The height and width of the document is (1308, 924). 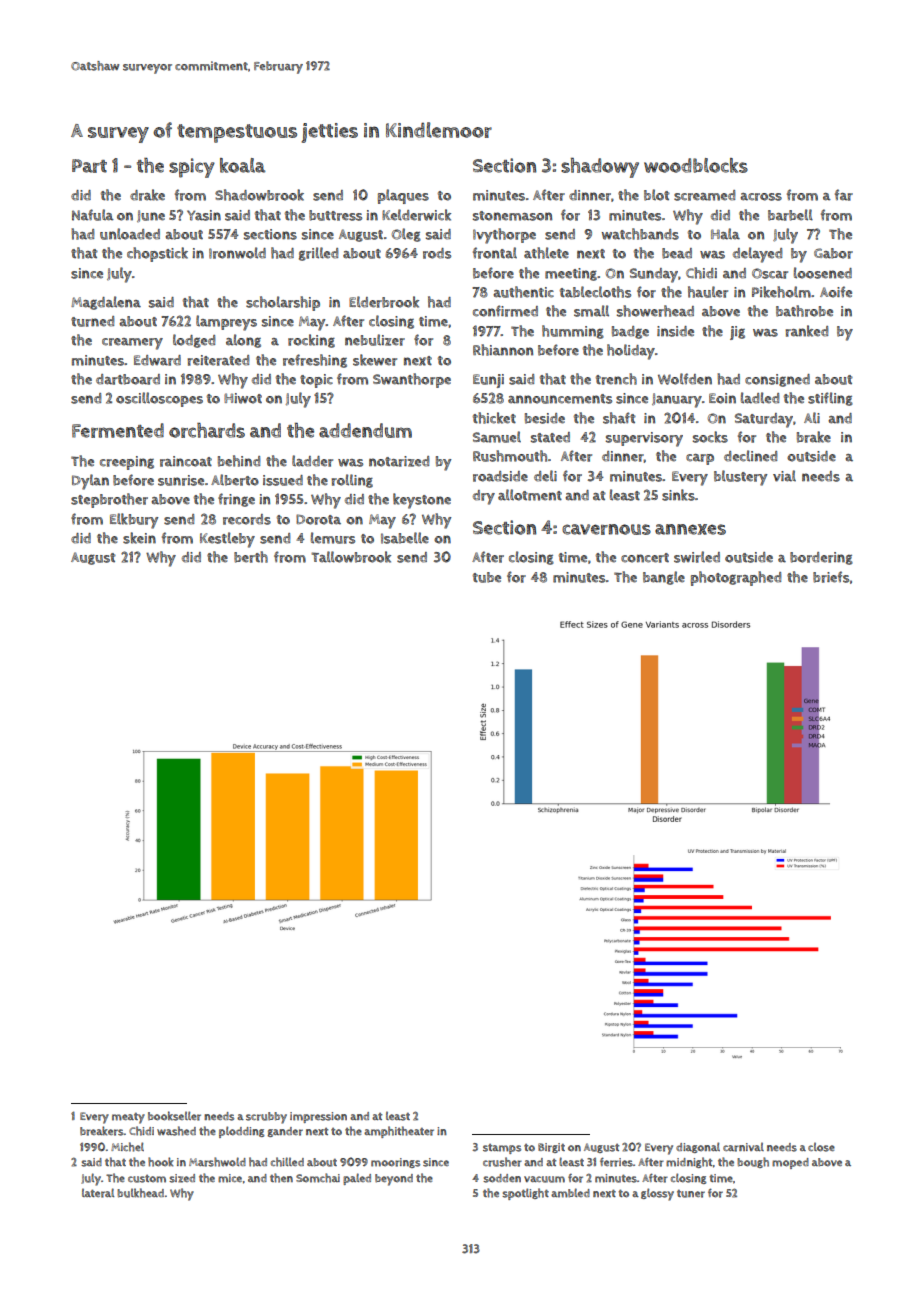 I want to click on koala, so click(x=242, y=165).
